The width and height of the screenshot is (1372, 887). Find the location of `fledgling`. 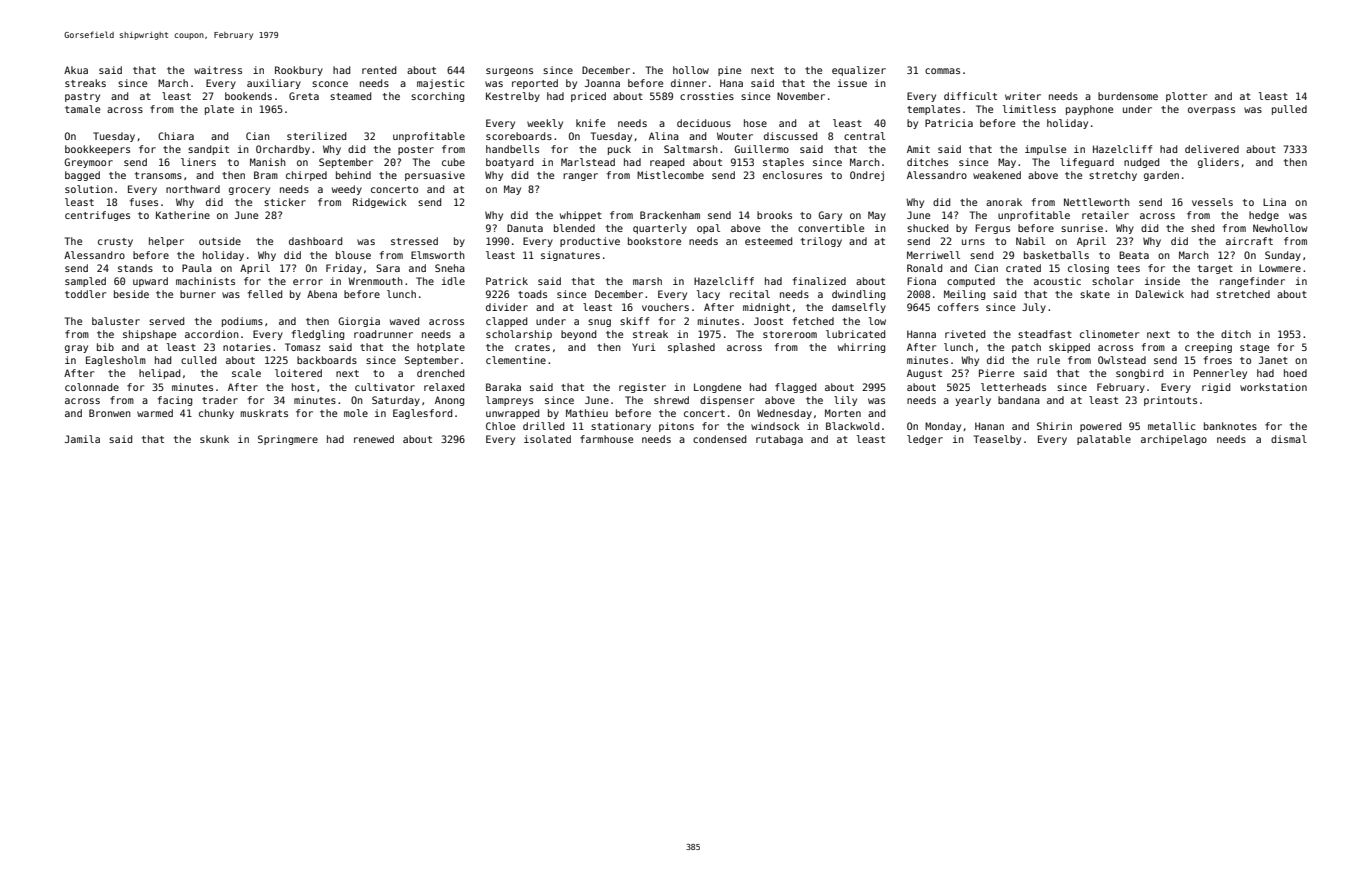

fledgling is located at coordinates (318, 335).
